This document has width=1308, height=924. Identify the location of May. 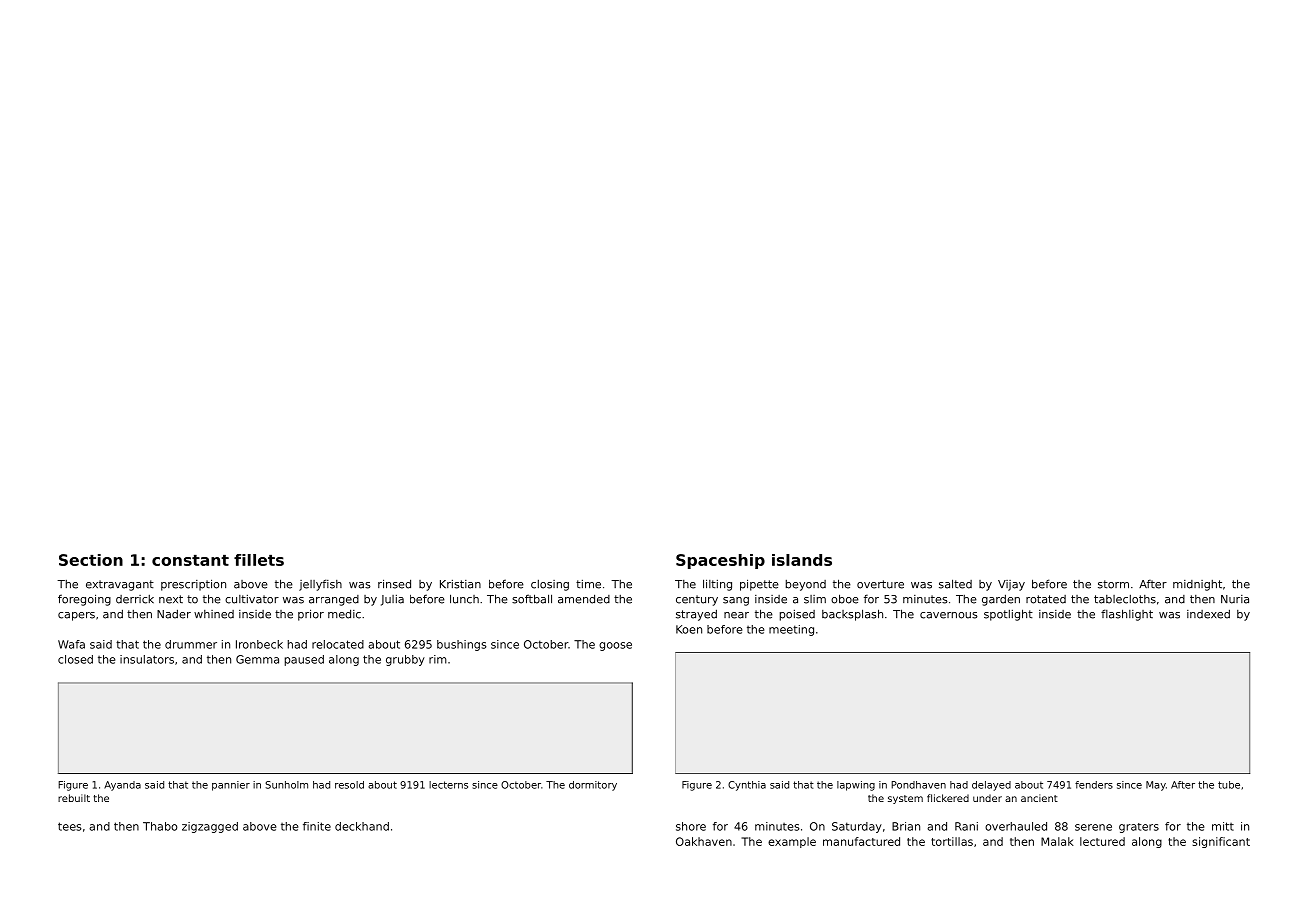
(1156, 786).
